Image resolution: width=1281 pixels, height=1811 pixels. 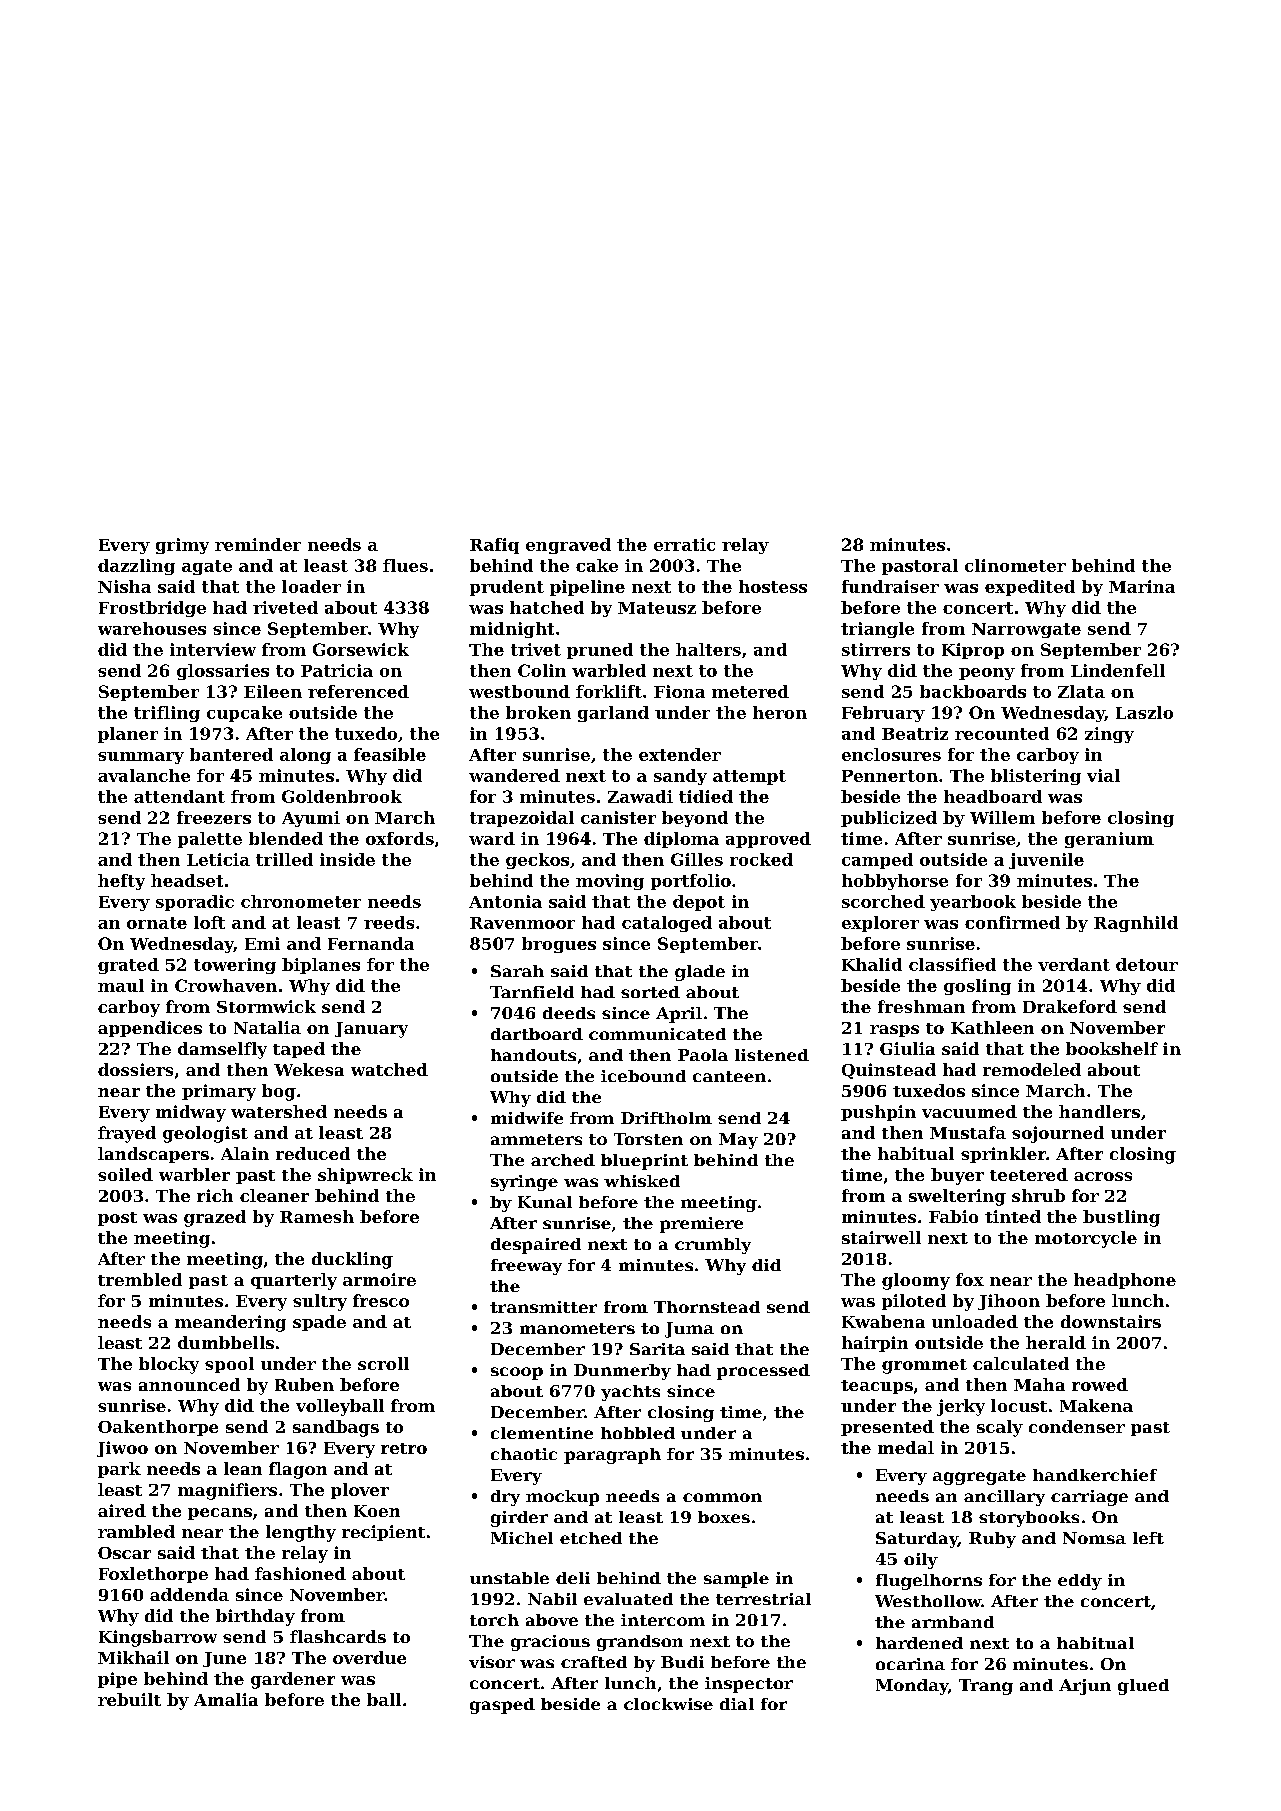 I want to click on trembled, so click(x=140, y=1279).
